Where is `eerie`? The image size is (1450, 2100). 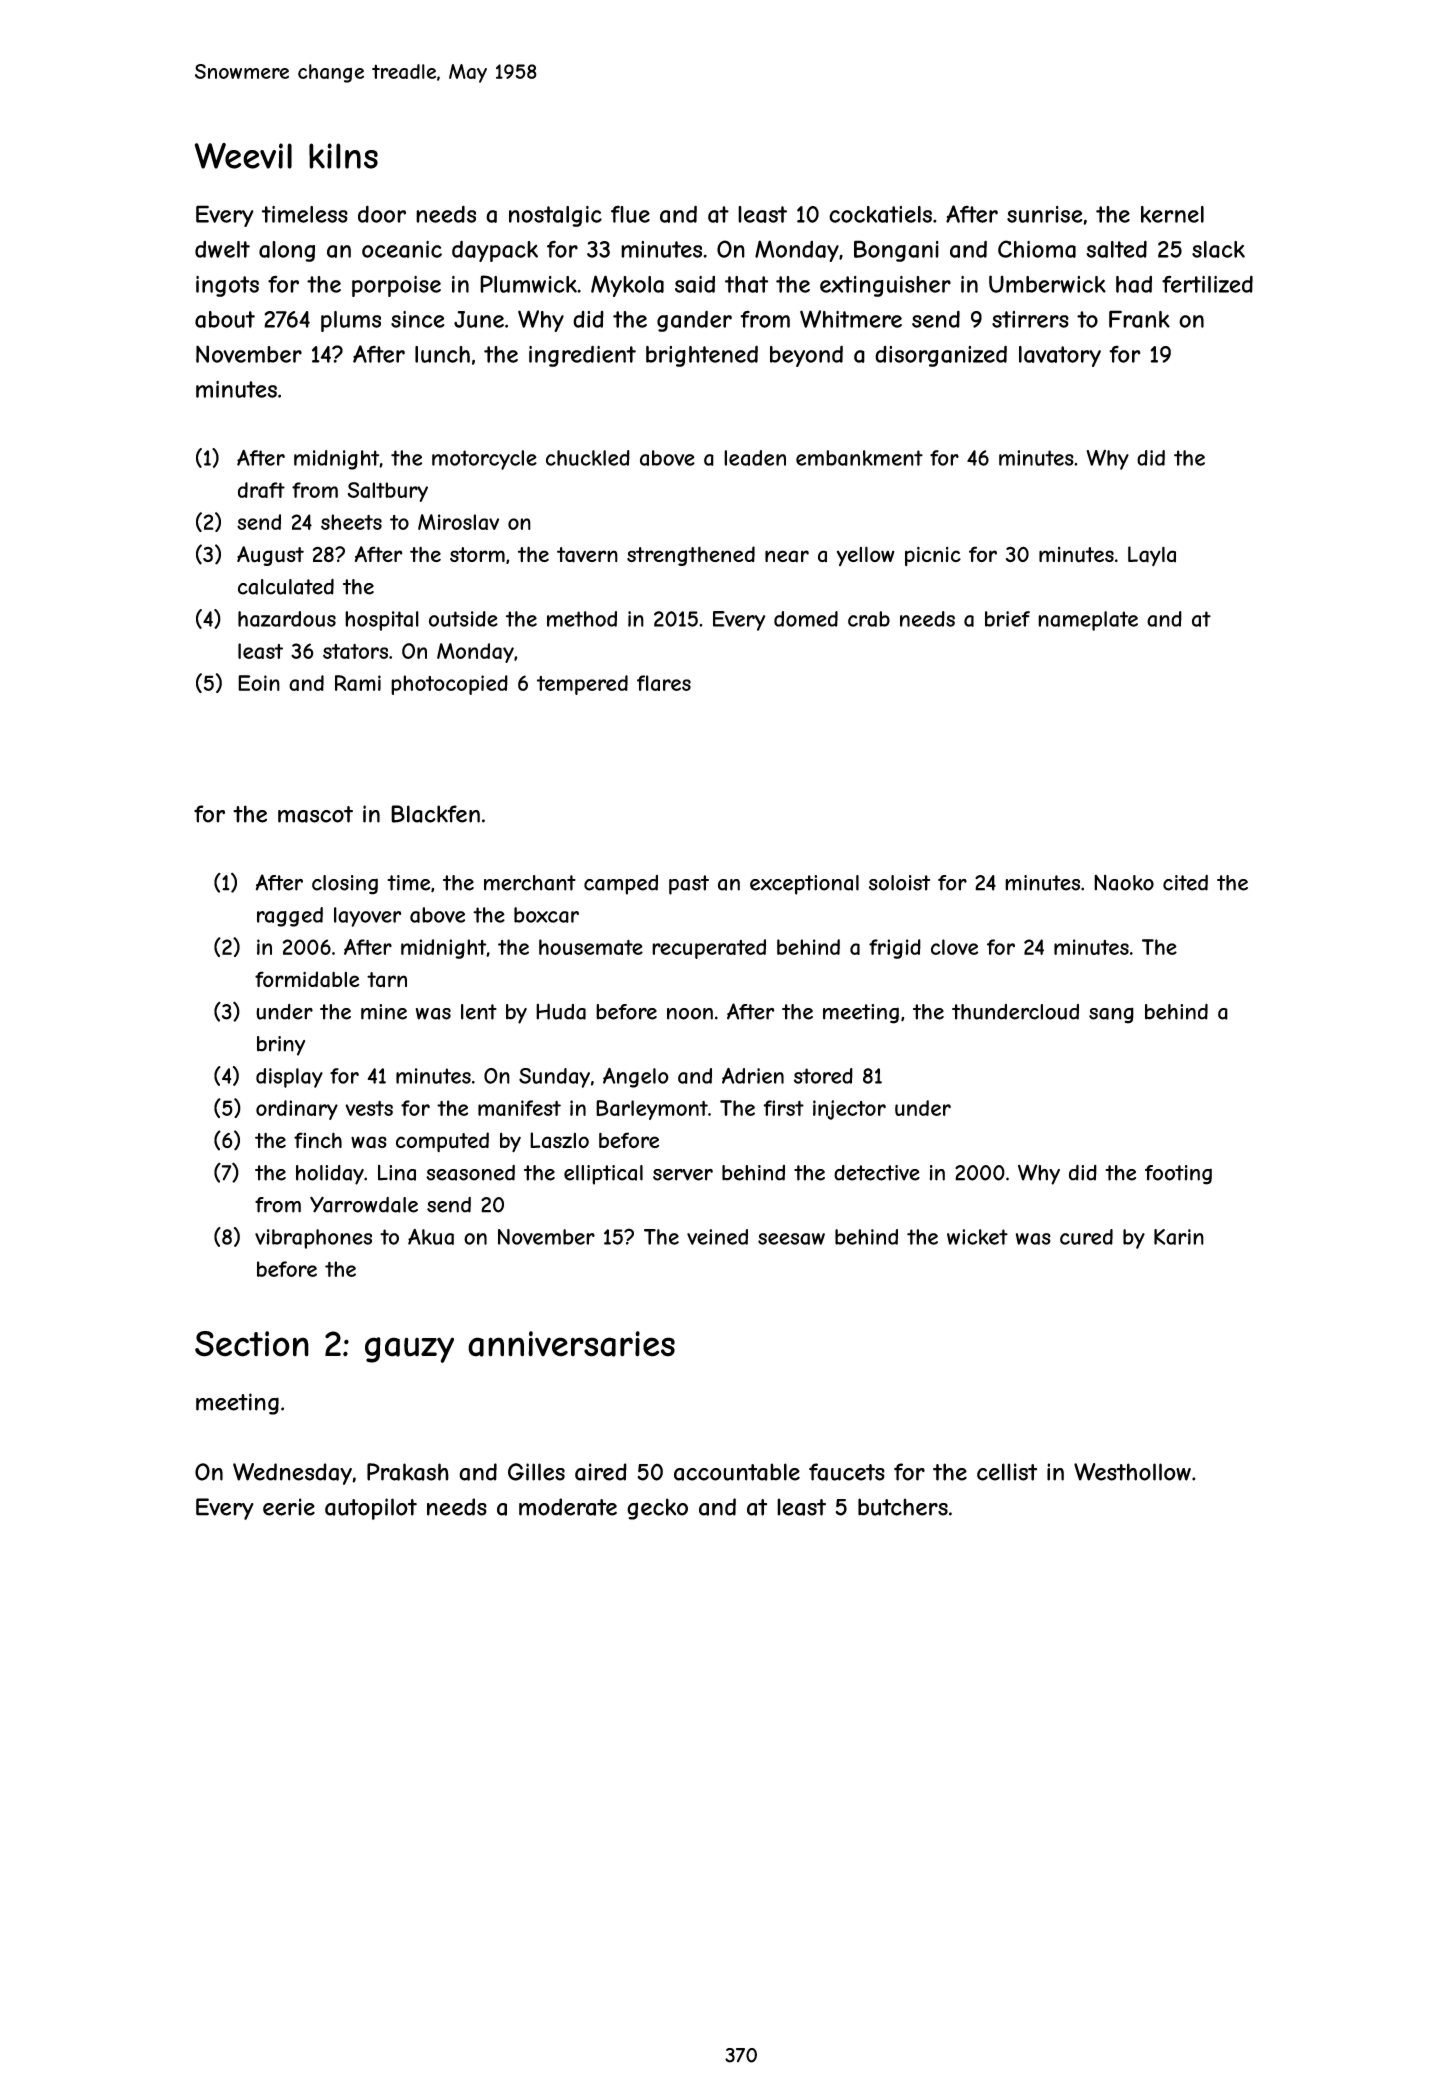
eerie is located at coordinates (289, 1507).
